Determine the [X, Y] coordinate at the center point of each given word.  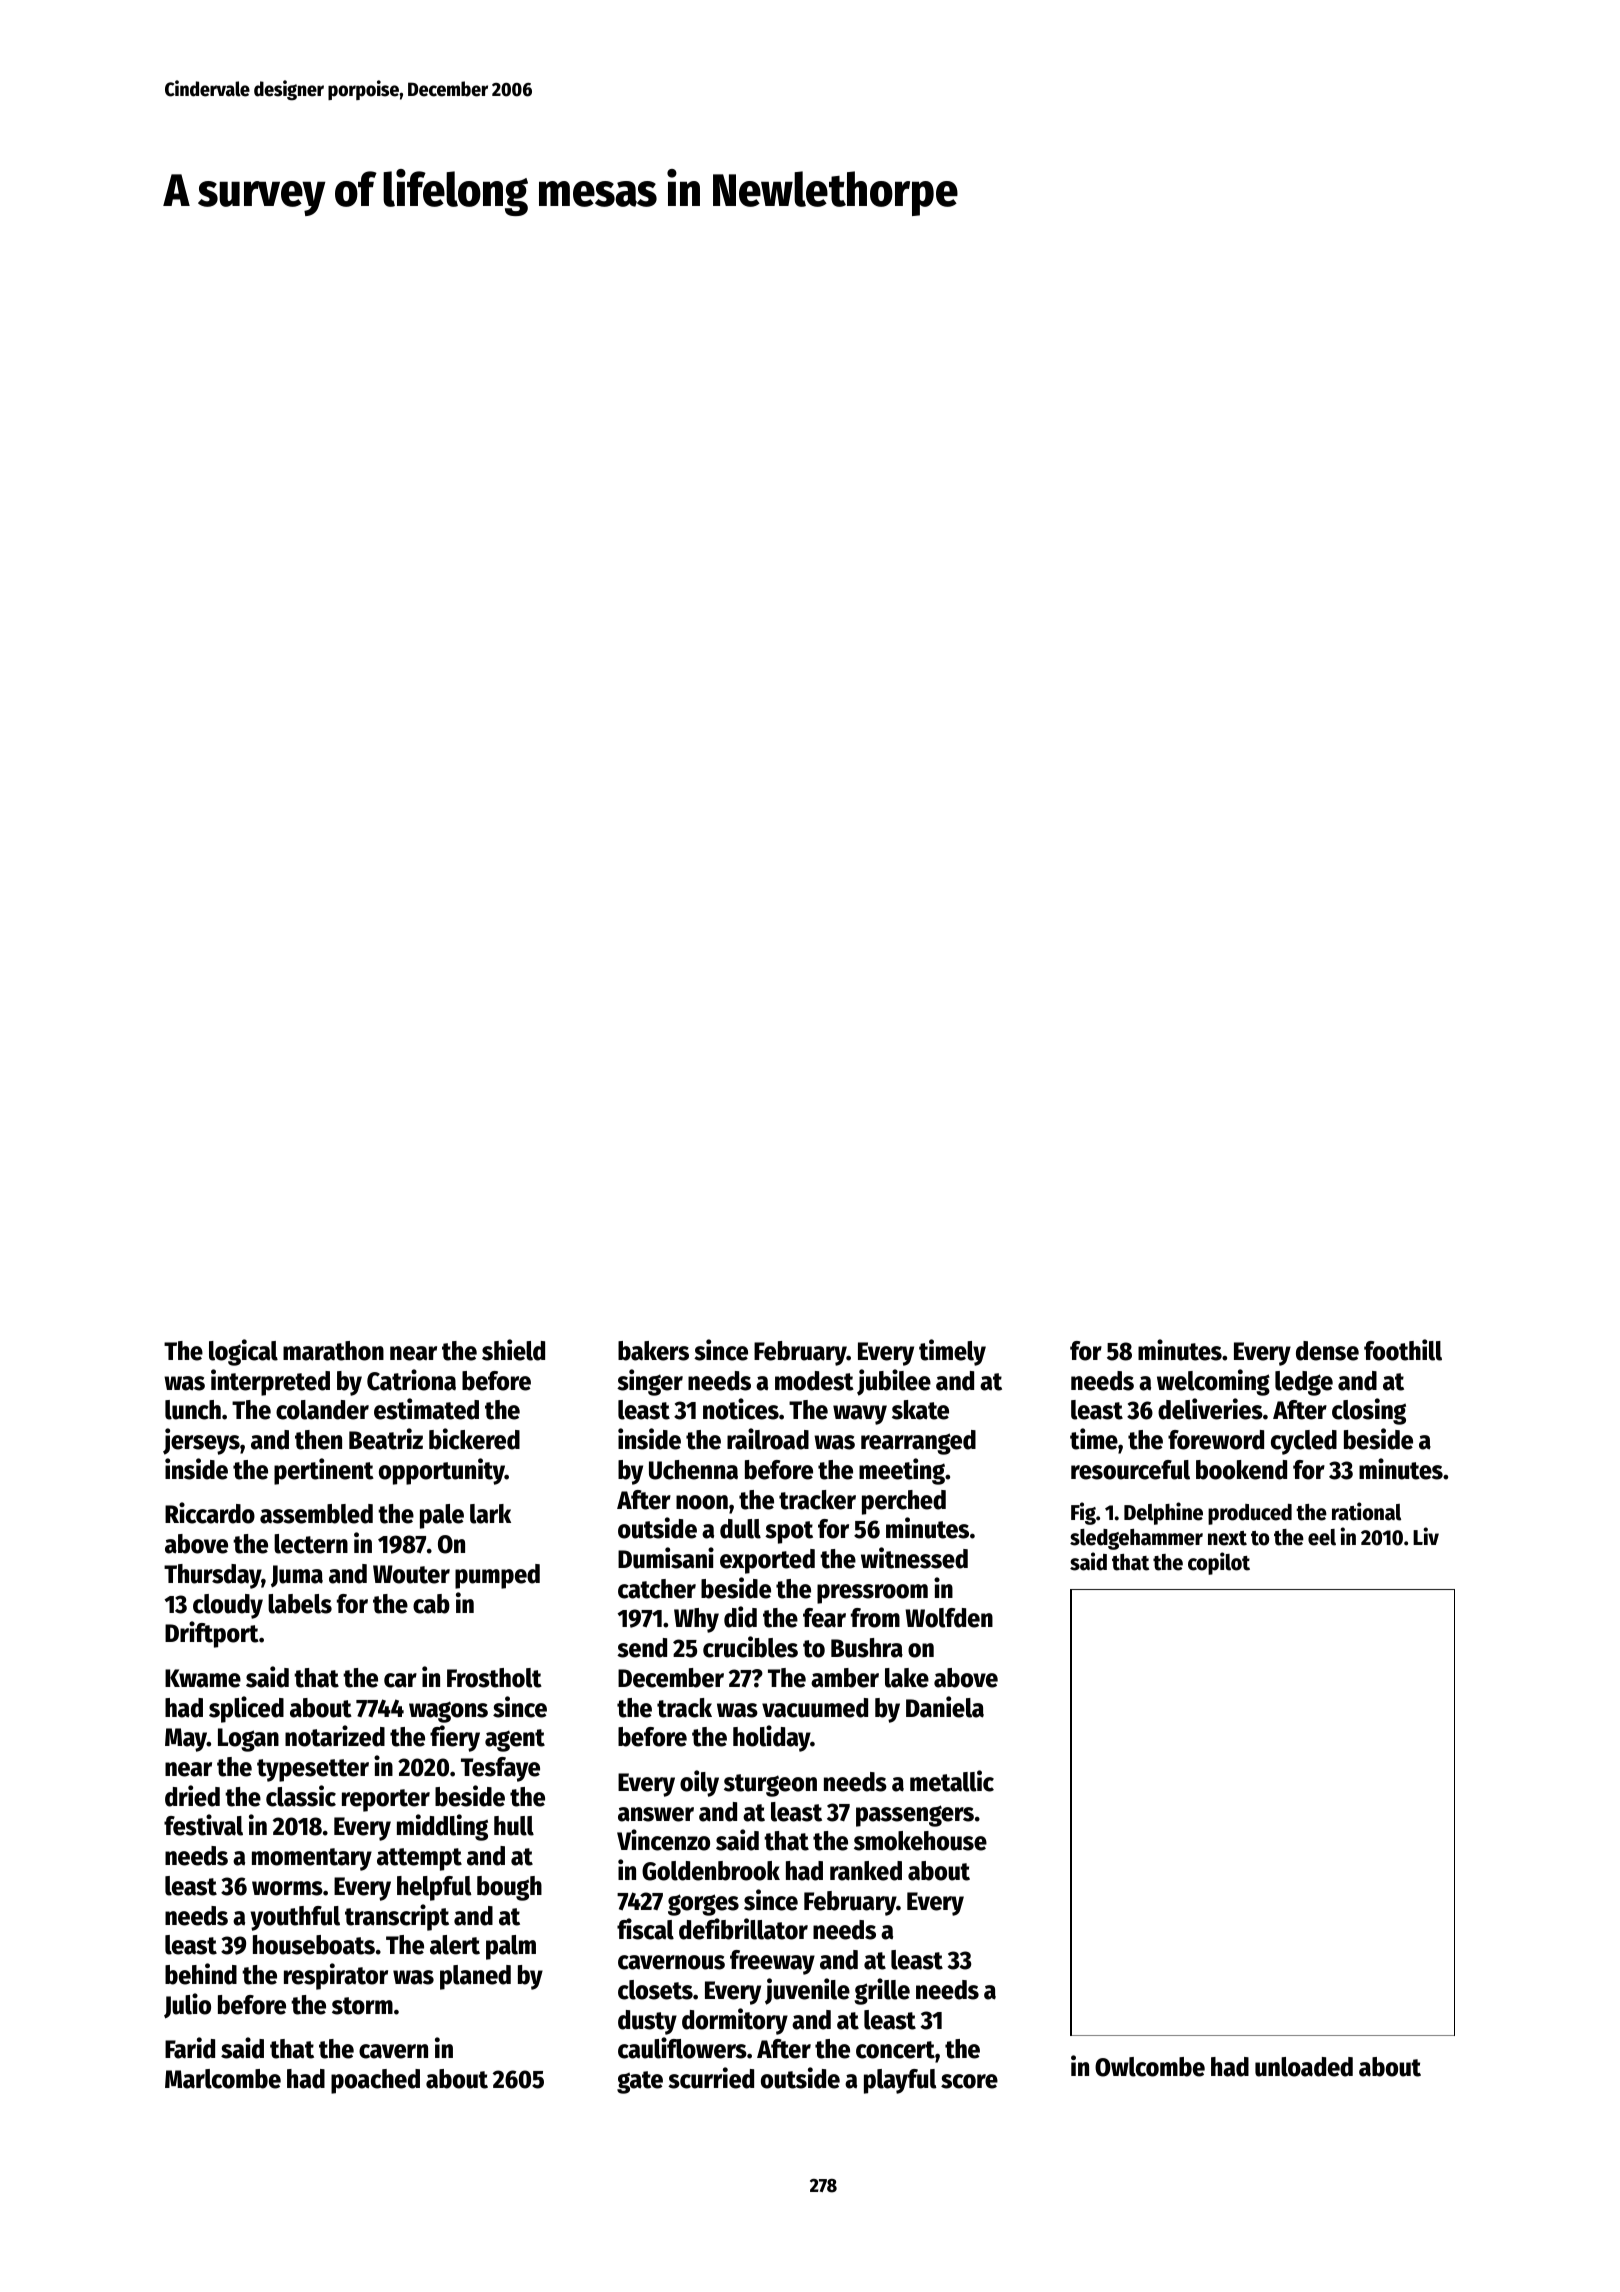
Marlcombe [223, 2079]
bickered [474, 1439]
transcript [397, 1917]
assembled [316, 1514]
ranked [866, 1871]
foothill [1403, 1350]
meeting [902, 1471]
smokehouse [920, 1841]
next [1227, 1538]
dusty [647, 2022]
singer [650, 1382]
